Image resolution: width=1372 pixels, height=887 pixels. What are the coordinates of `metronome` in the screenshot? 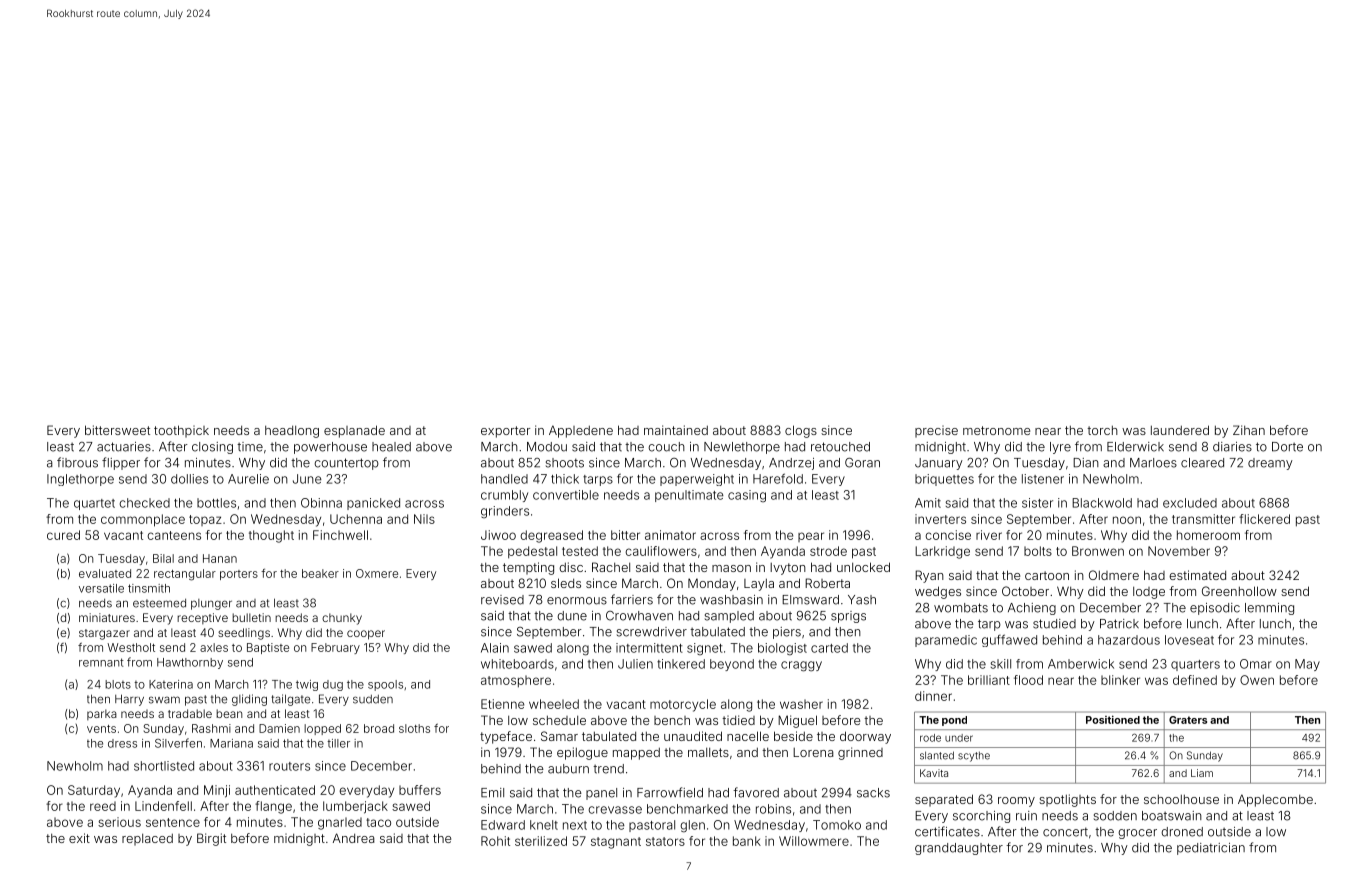 It's located at (996, 430).
